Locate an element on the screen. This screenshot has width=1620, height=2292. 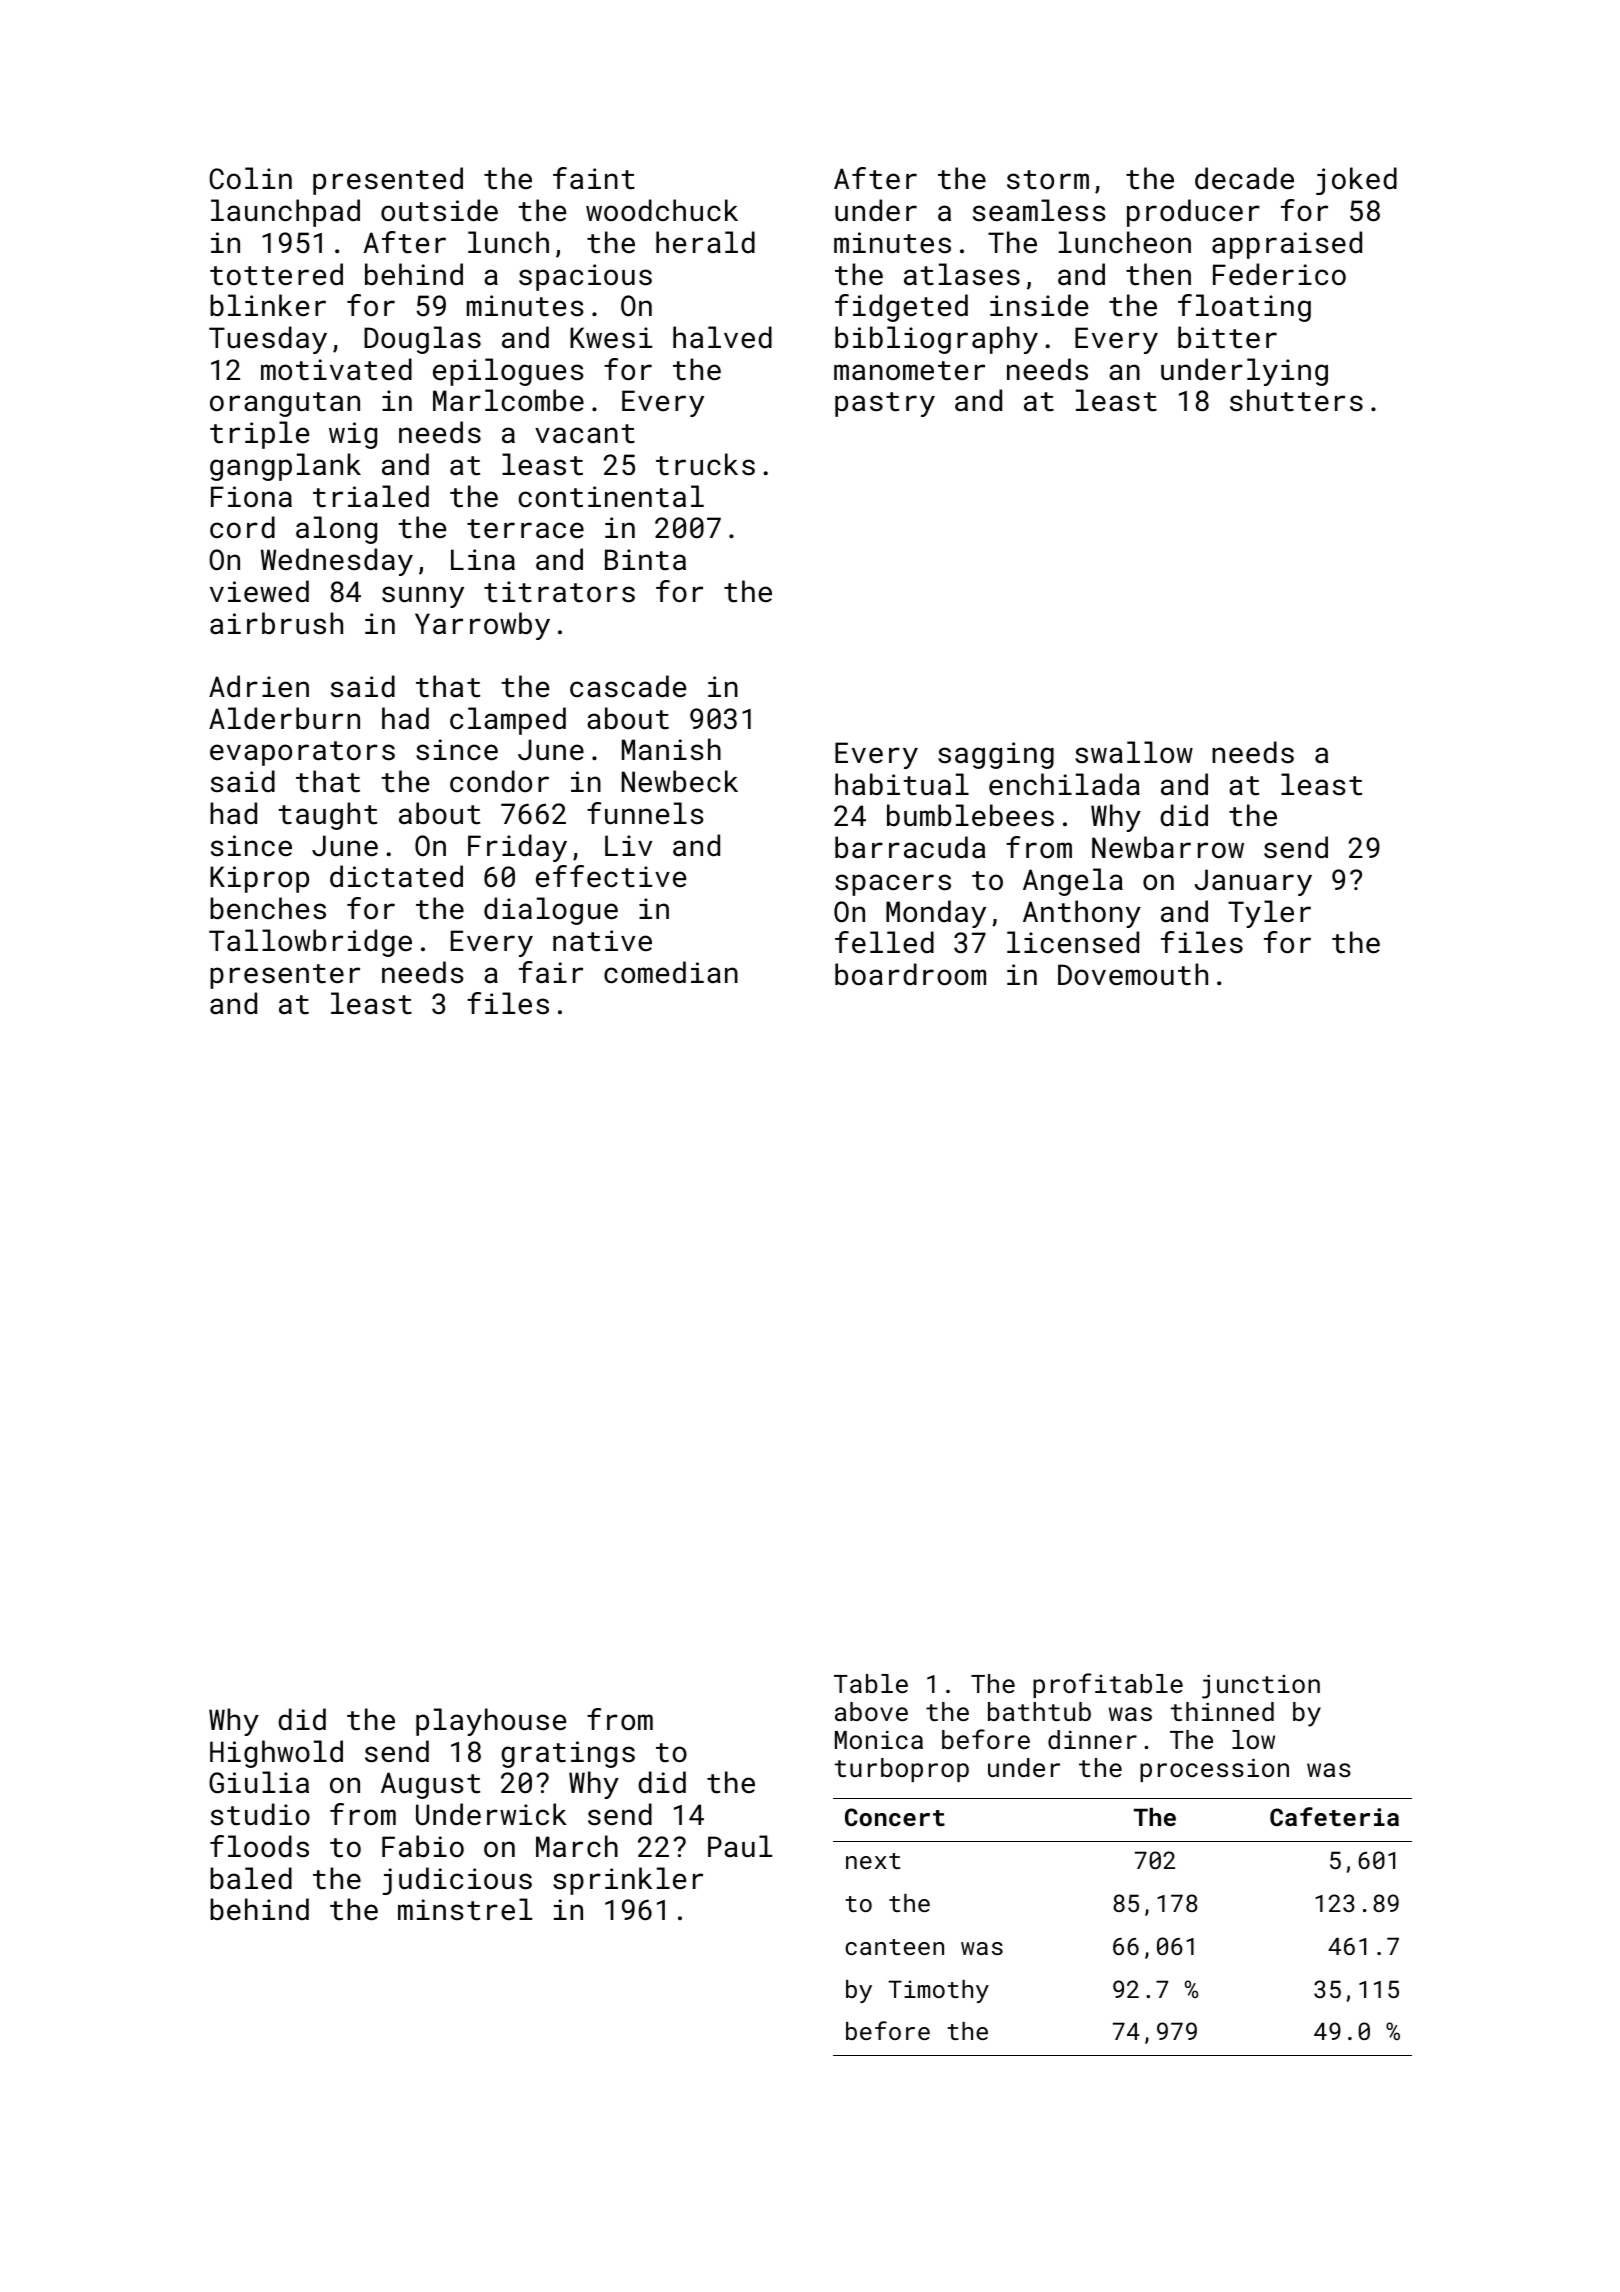
Colin is located at coordinates (251, 178).
